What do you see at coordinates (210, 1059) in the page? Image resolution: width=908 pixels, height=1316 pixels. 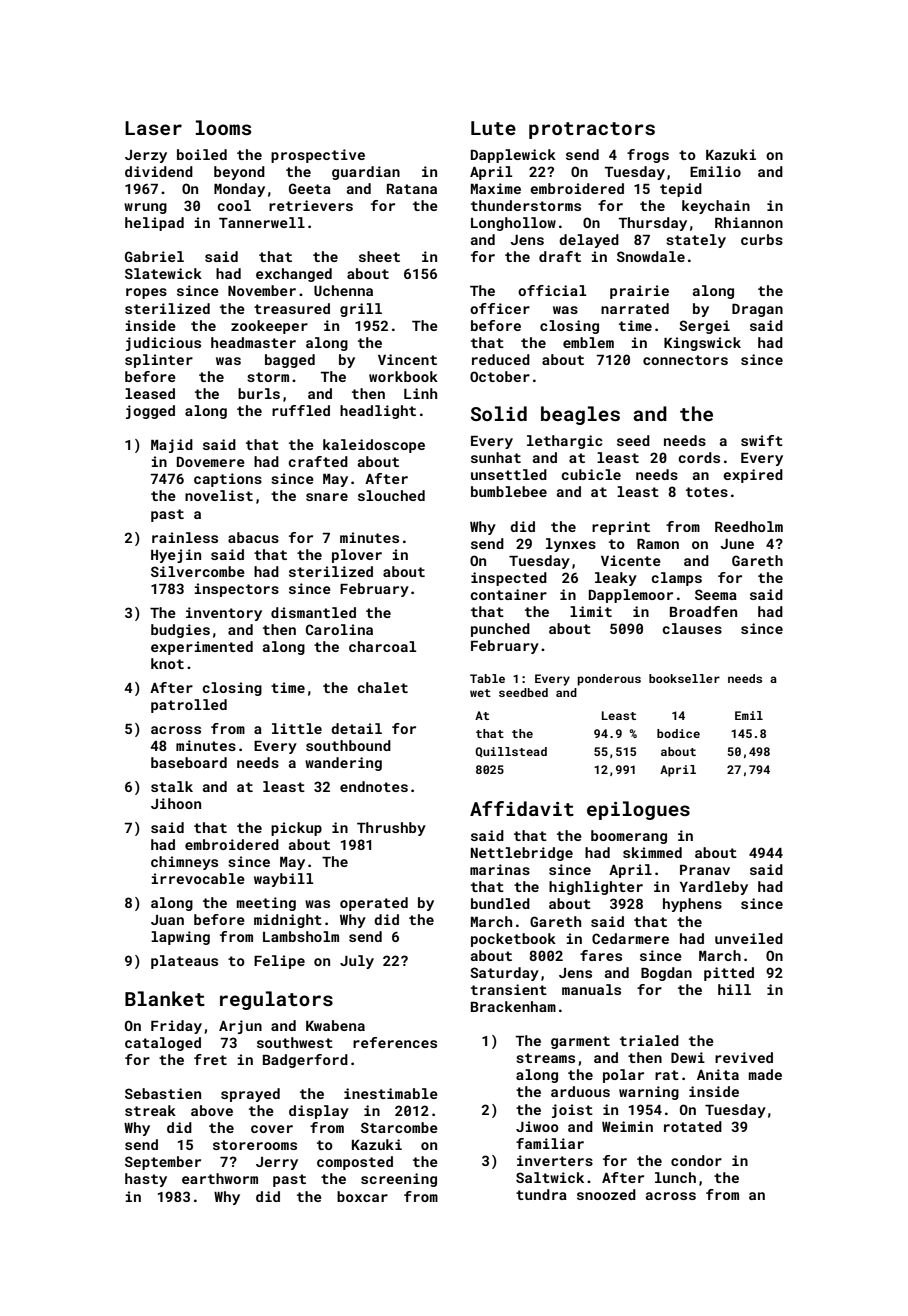 I see `fret` at bounding box center [210, 1059].
